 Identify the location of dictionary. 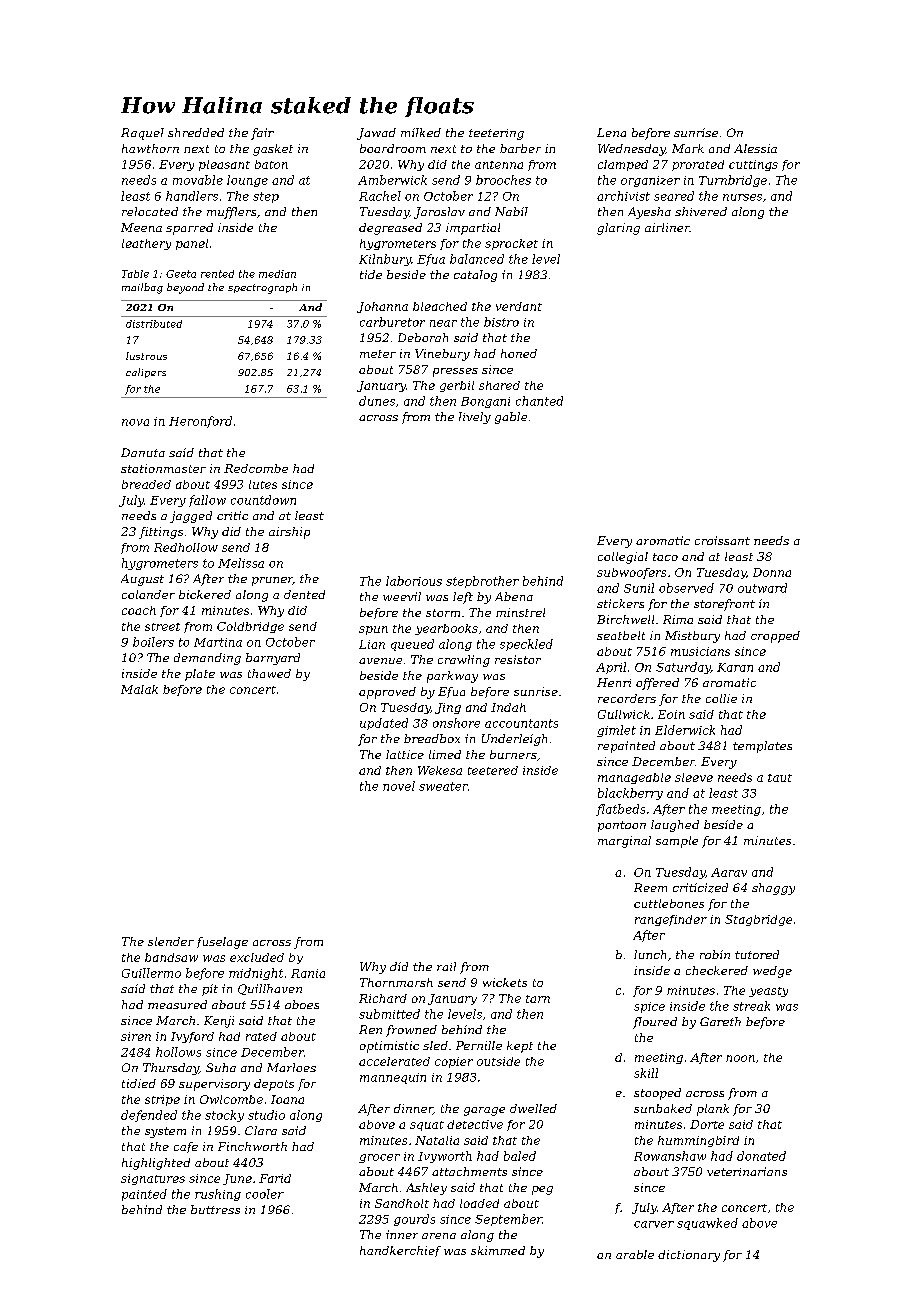
(689, 1256).
